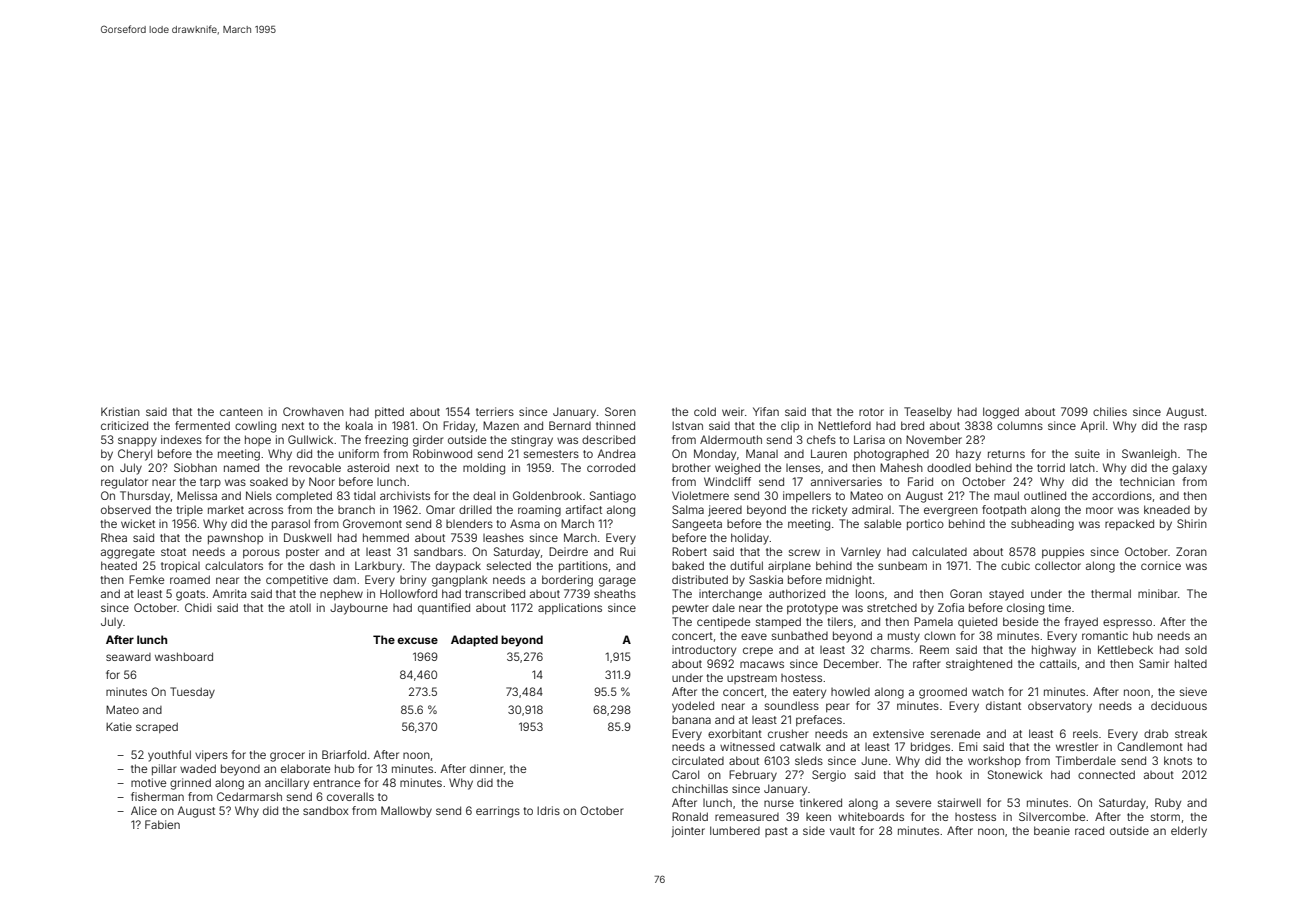 This image has width=1308, height=924. Describe the element at coordinates (697, 525) in the image. I see `Sangeeta` at that location.
